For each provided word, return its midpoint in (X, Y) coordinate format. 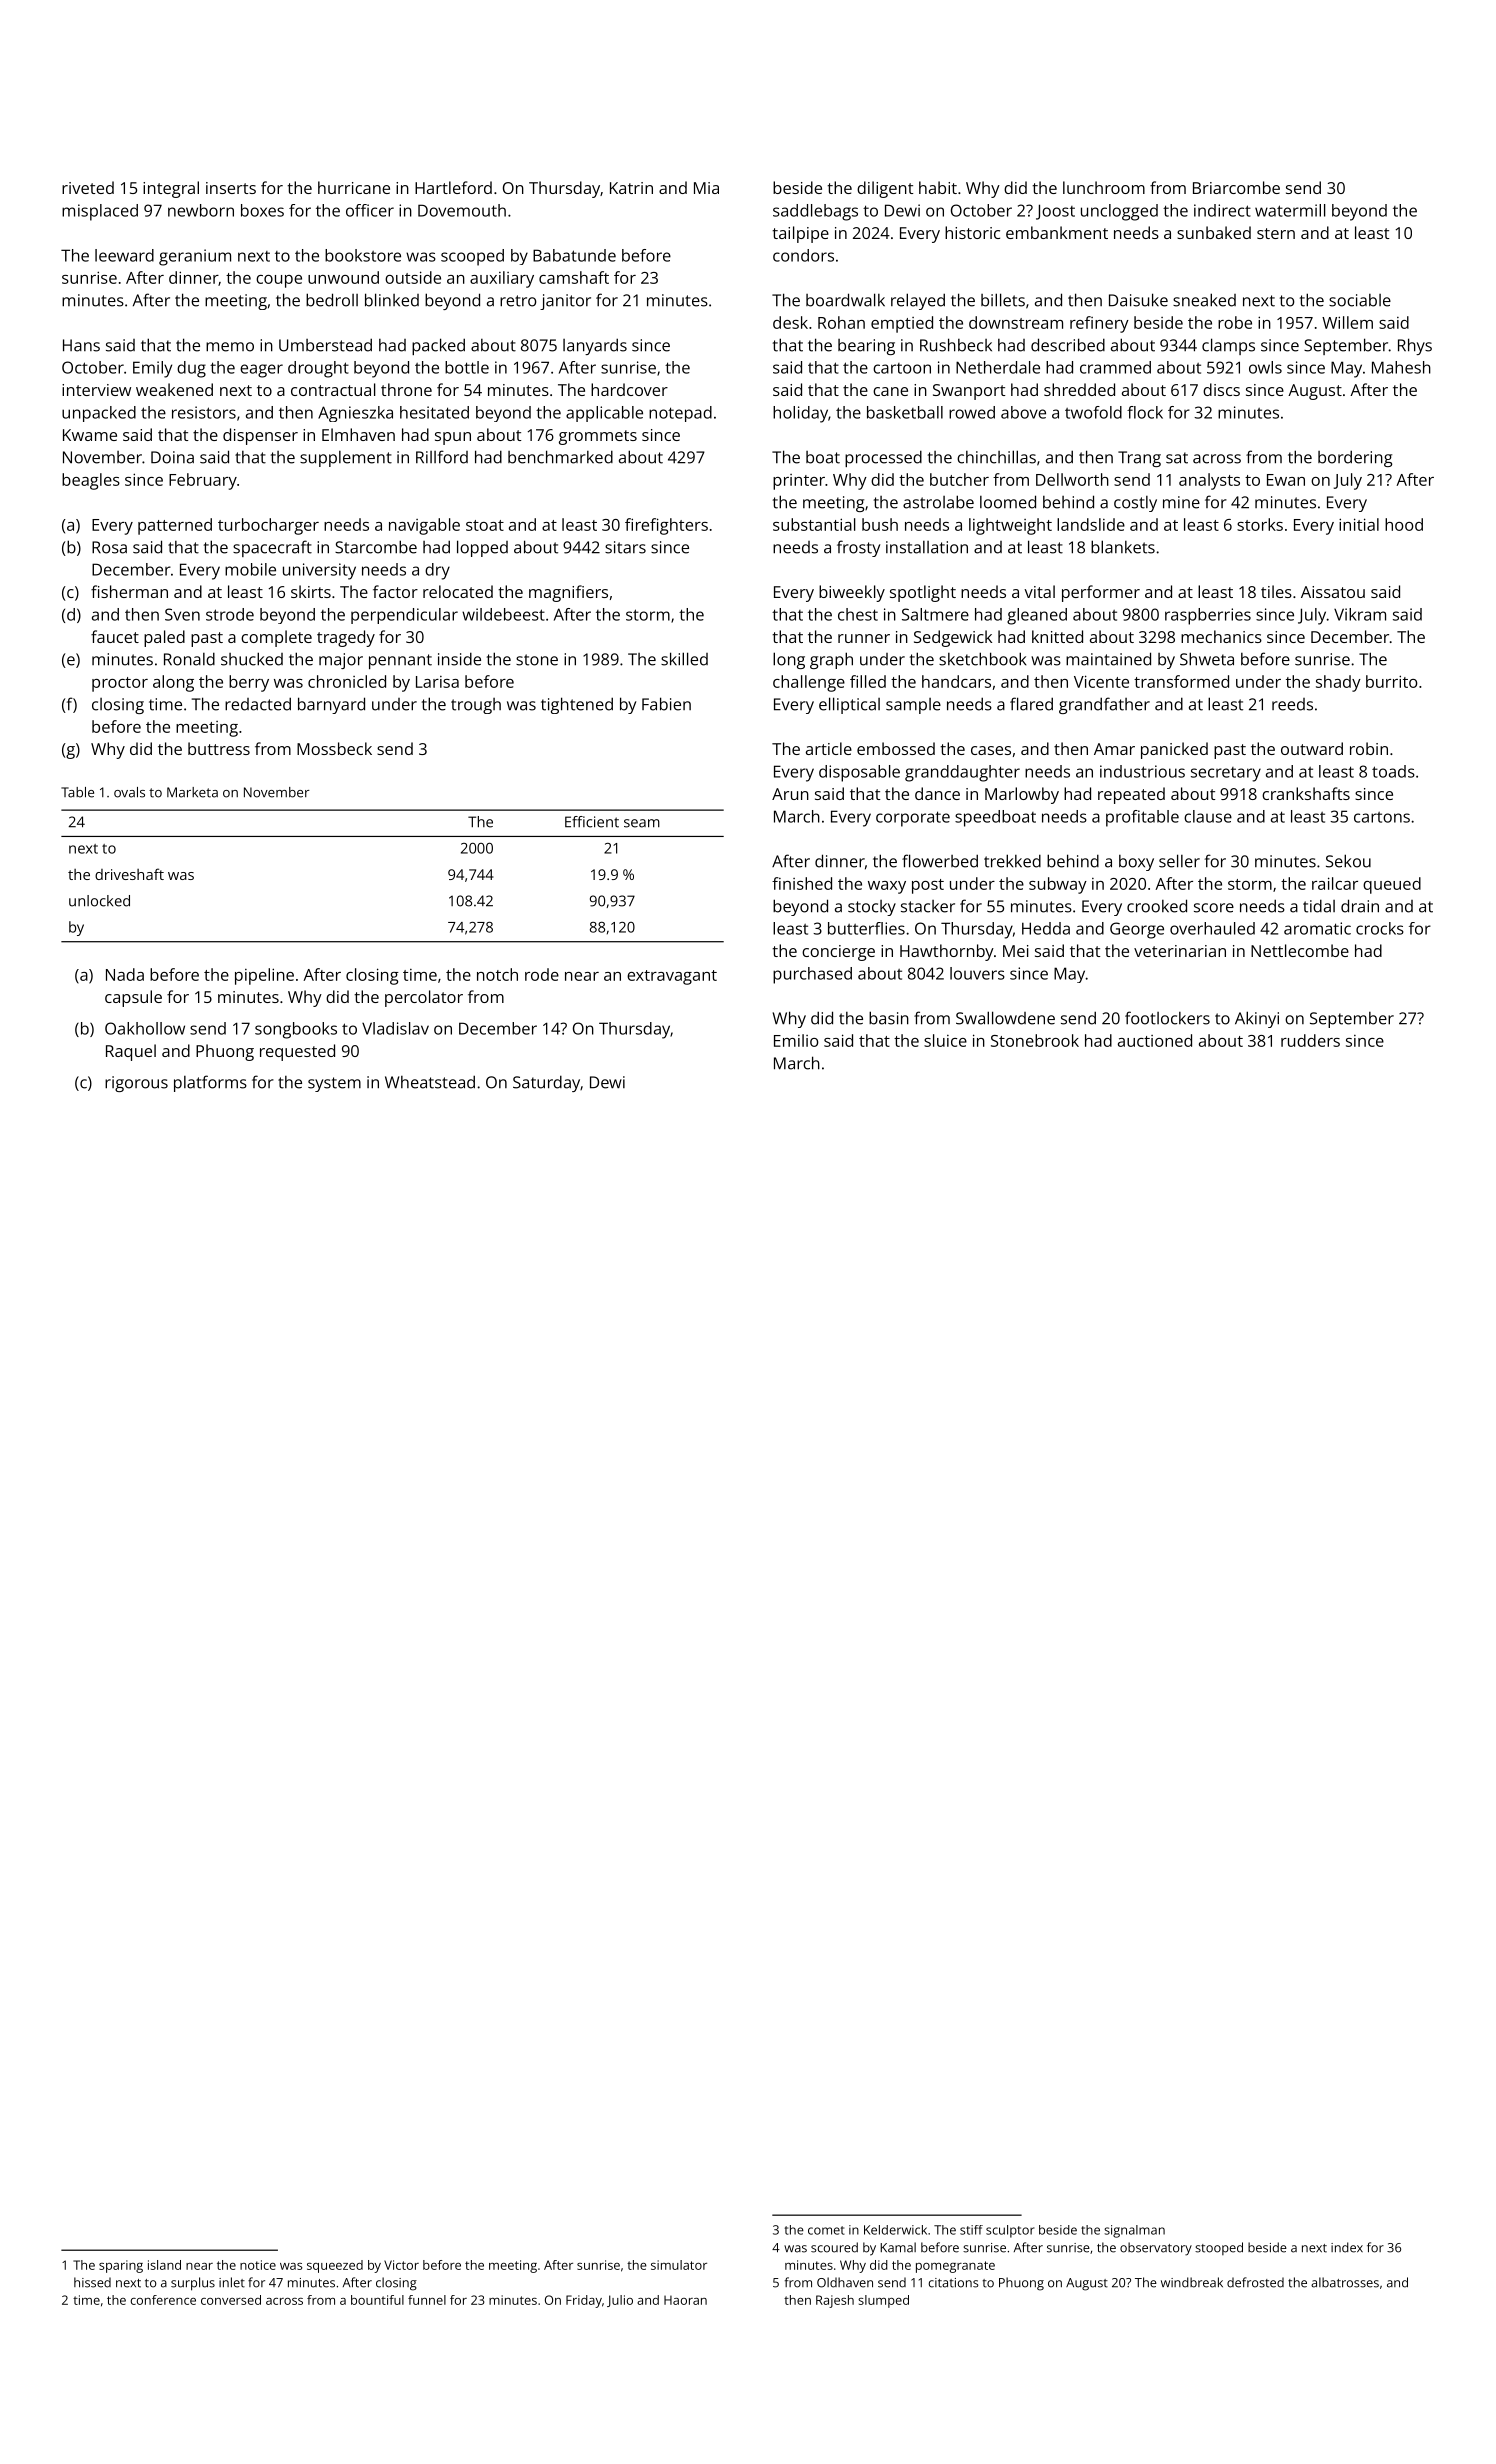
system (334, 1084)
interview (96, 390)
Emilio (796, 1040)
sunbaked (1214, 232)
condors (803, 255)
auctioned (1155, 1040)
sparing (121, 2266)
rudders (1310, 1040)
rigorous (136, 1084)
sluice (945, 1040)
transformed (1181, 681)
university (319, 571)
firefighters (666, 526)
